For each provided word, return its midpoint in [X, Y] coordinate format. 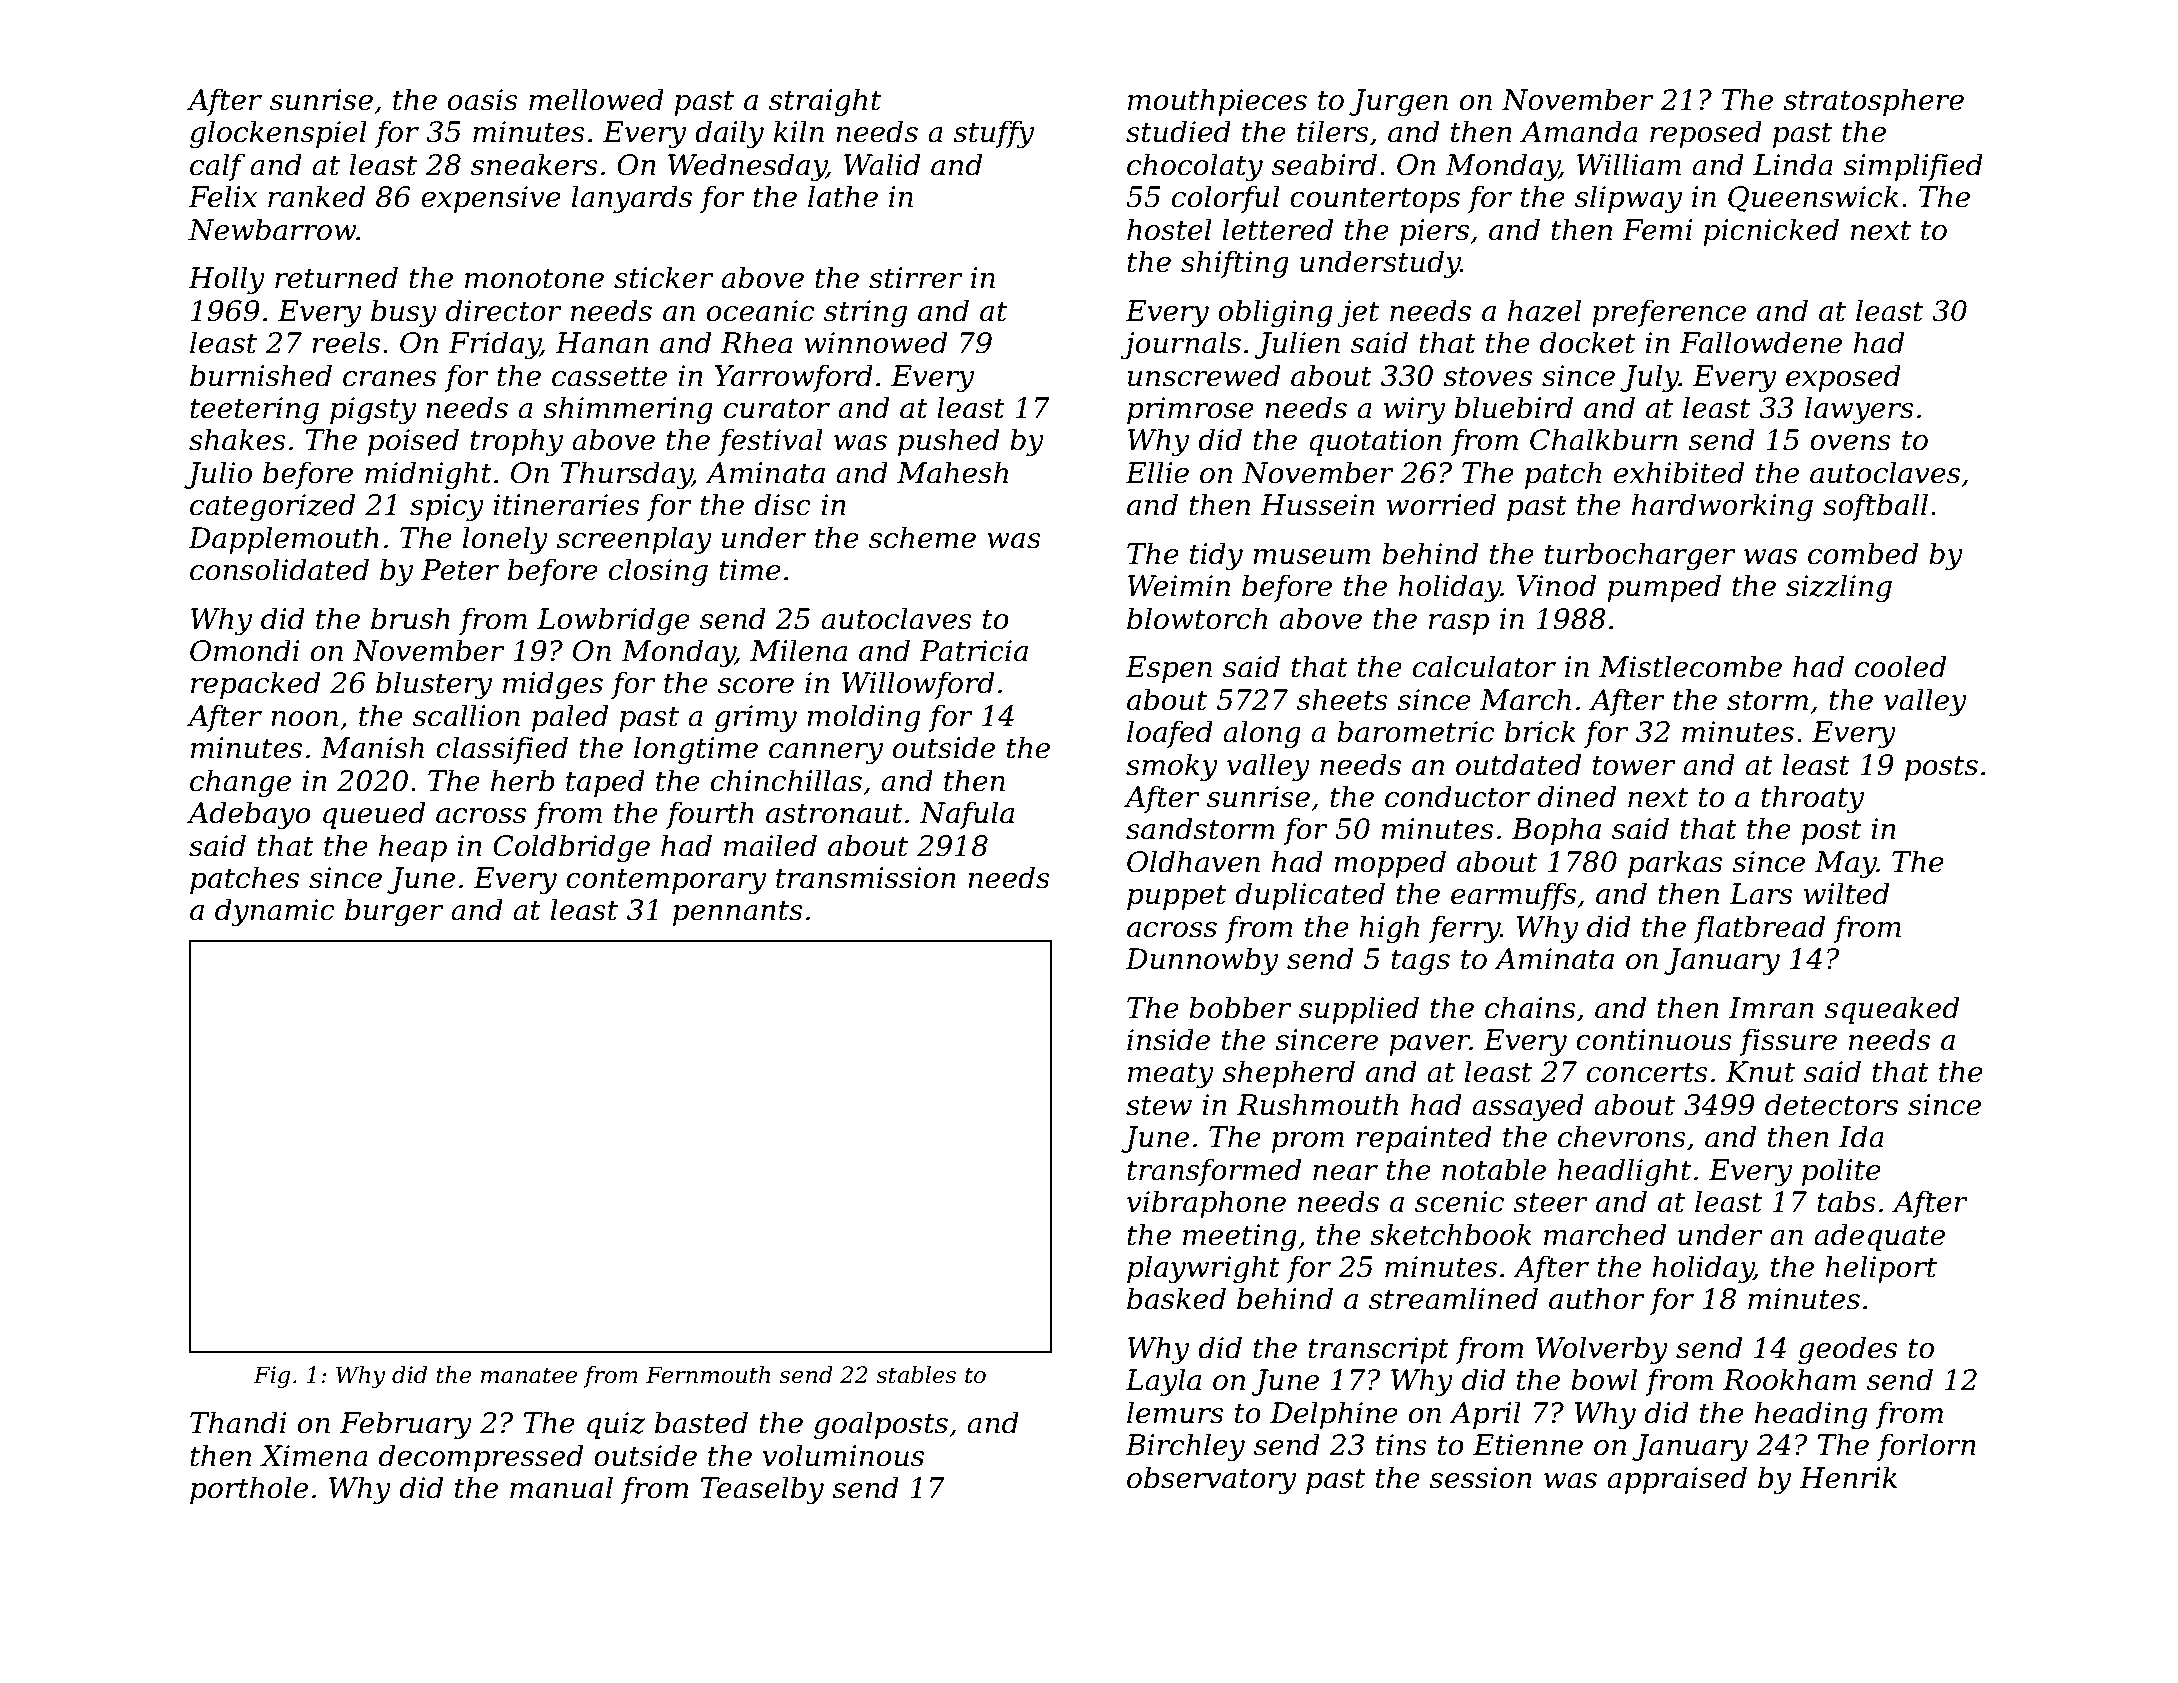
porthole [249, 1490]
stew [1159, 1106]
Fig [271, 1377]
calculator [1484, 666]
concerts [1647, 1073]
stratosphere [1873, 102]
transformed [1214, 1172]
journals [1181, 345]
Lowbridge [613, 621]
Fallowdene [1761, 342]
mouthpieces [1217, 102]
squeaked [1892, 1010]
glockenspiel [278, 134]
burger [394, 912]
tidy [1216, 556]
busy [404, 313]
